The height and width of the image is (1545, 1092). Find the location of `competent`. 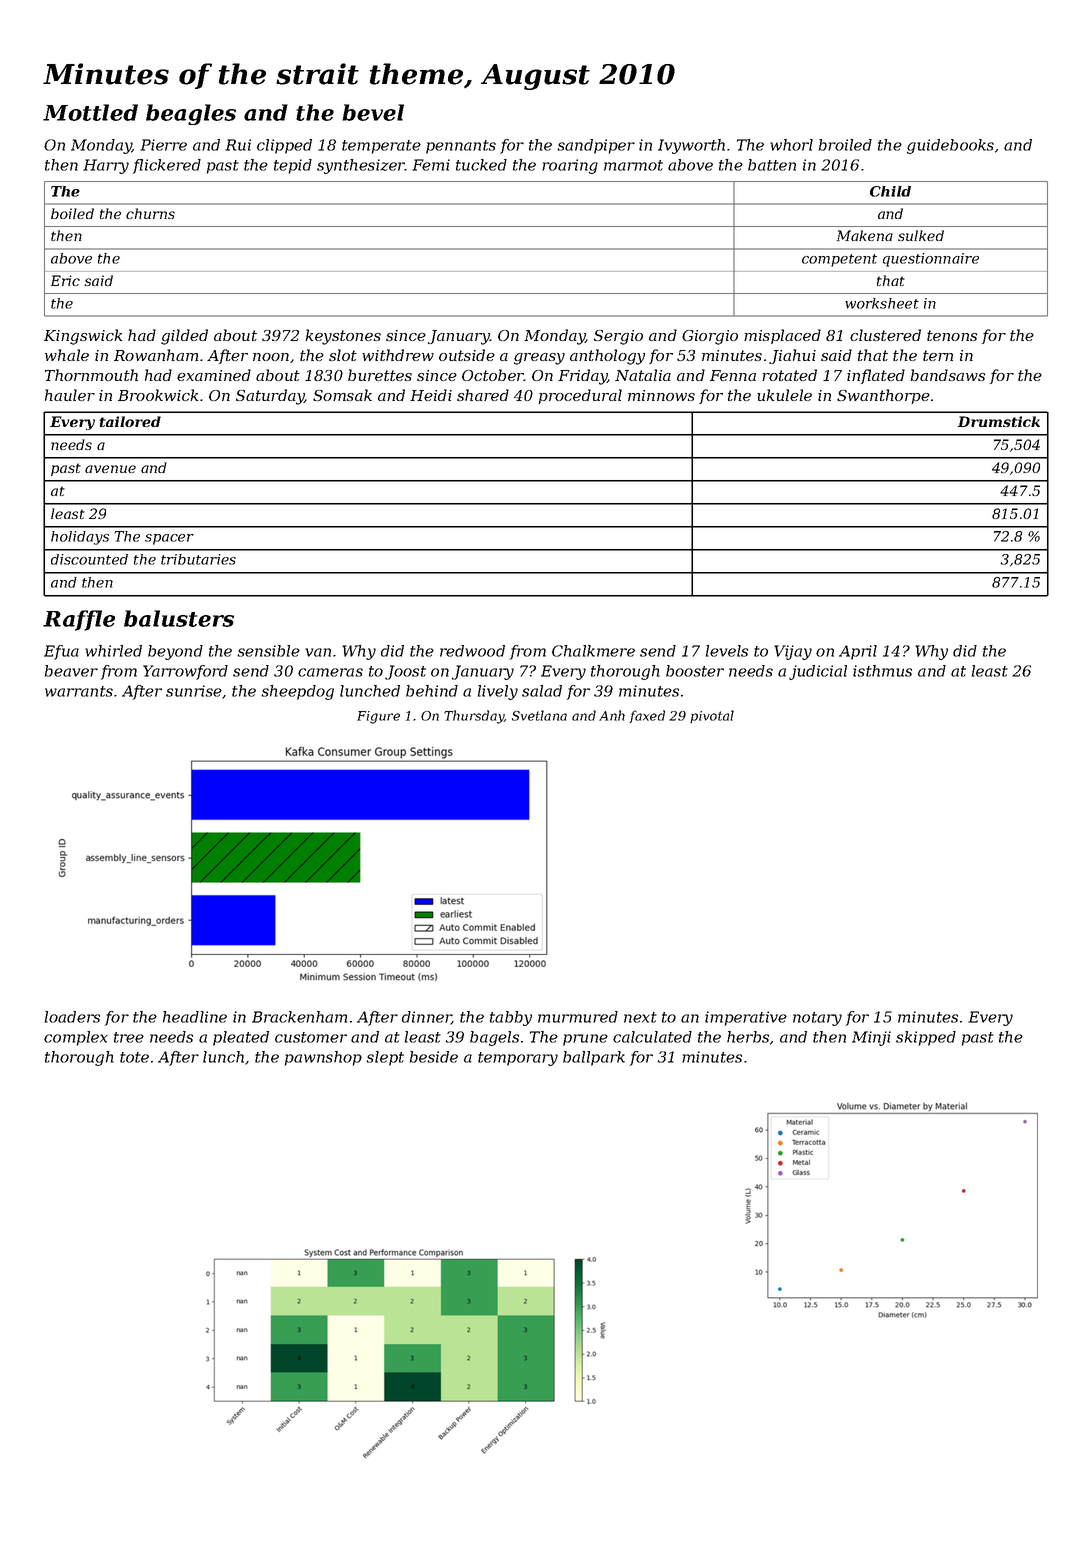

competent is located at coordinates (839, 260).
